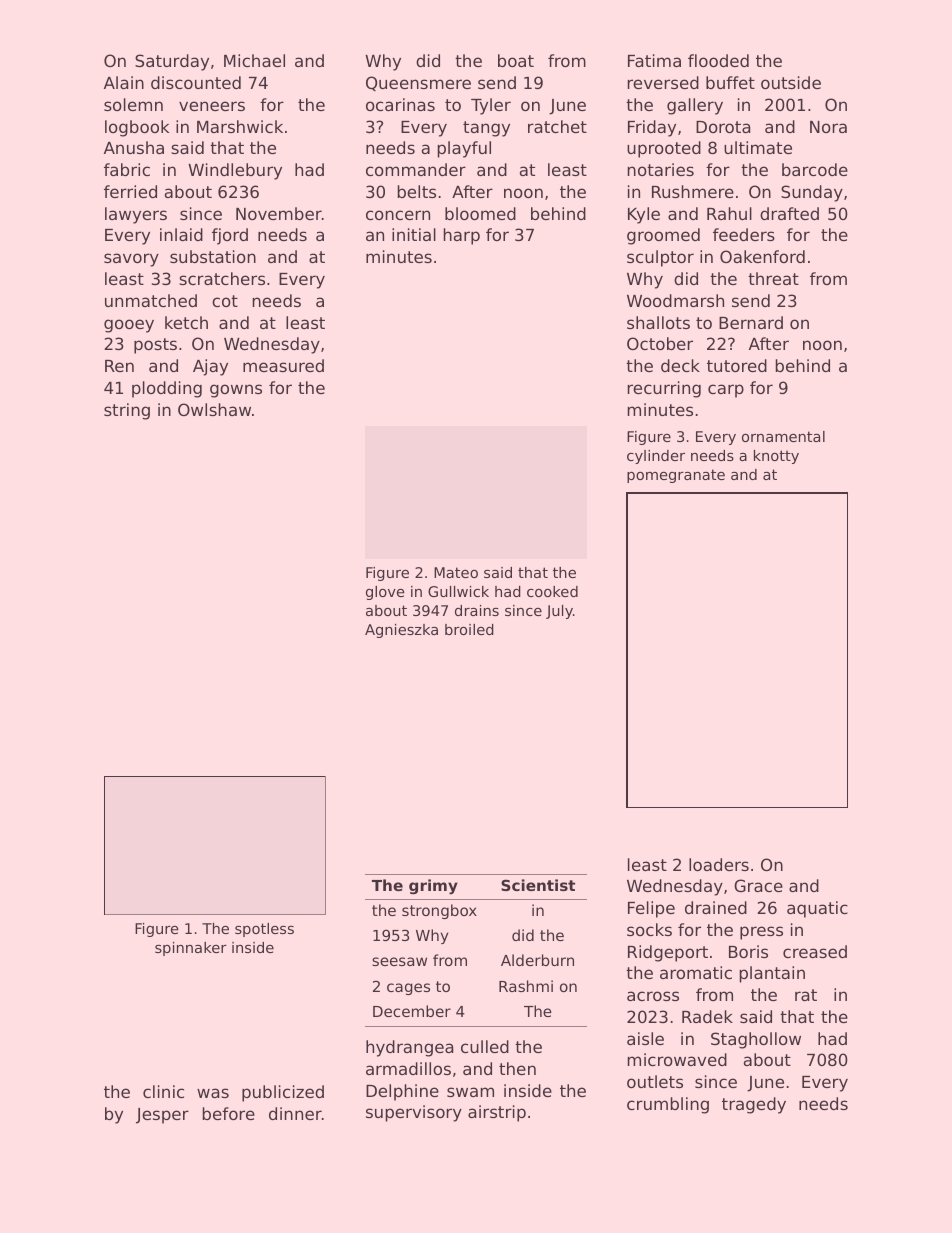 This document has width=952, height=1233. I want to click on measured, so click(283, 365).
